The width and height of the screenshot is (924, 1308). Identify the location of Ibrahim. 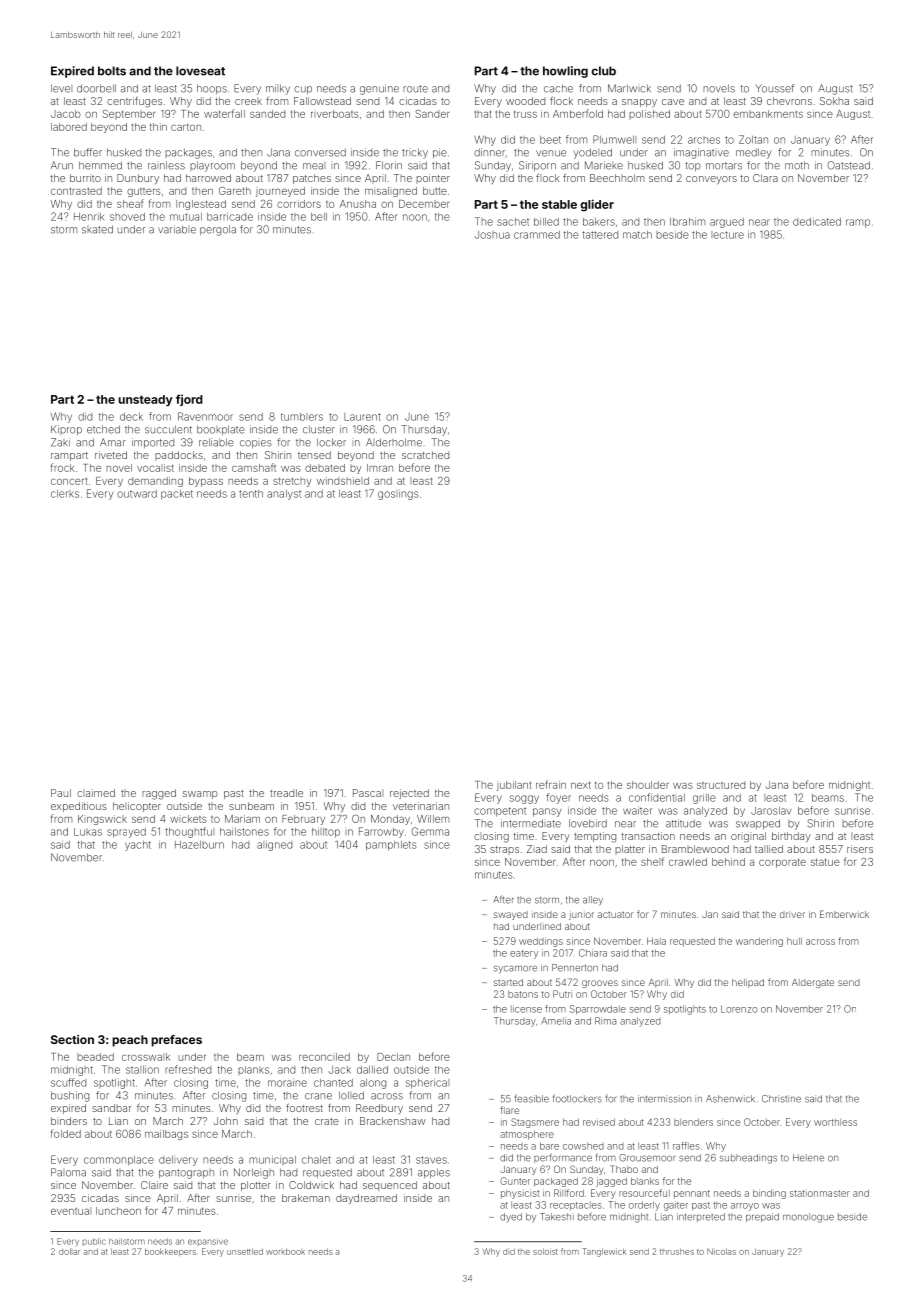
(687, 221).
